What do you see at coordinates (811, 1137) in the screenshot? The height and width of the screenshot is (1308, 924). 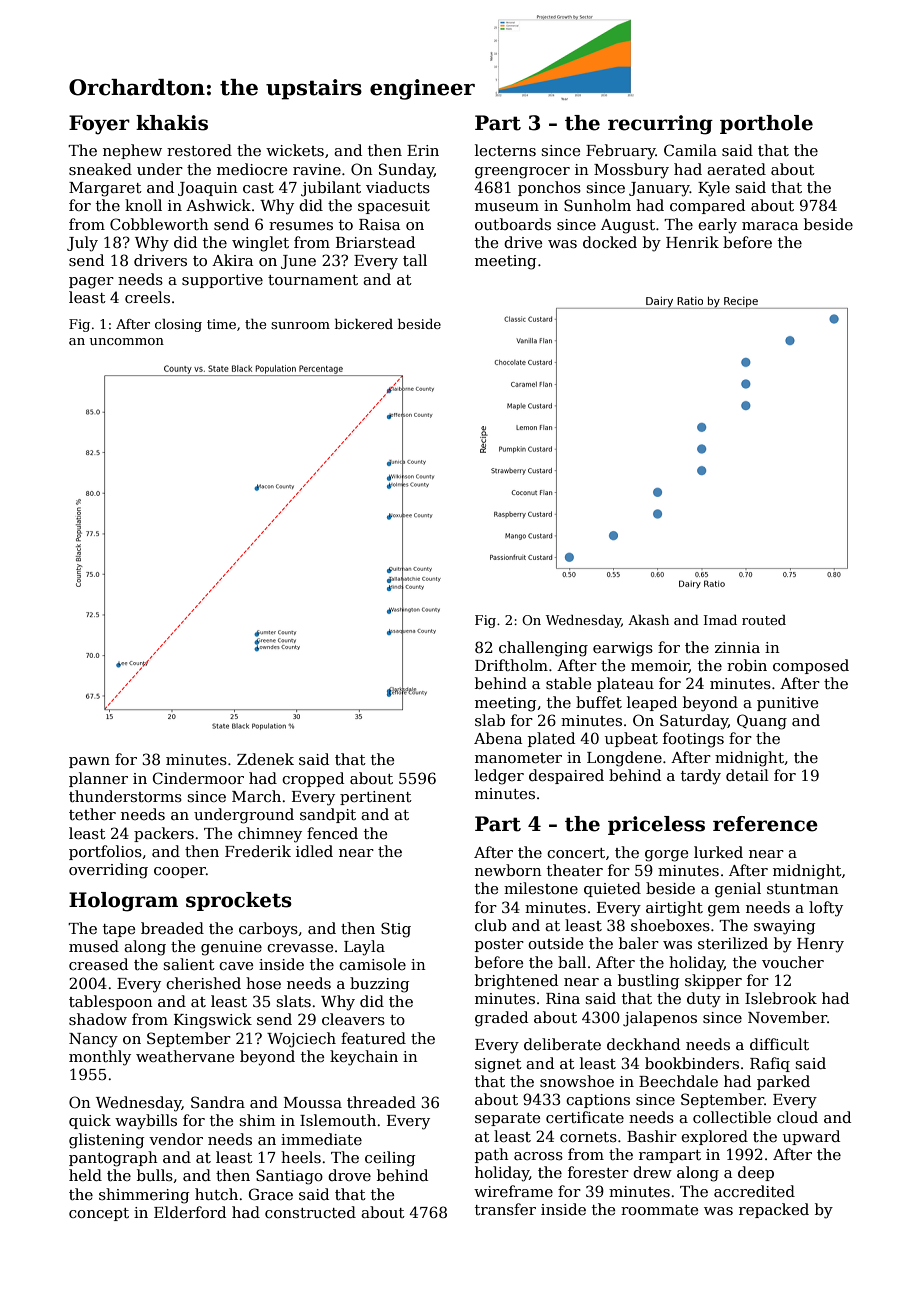 I see `upward` at bounding box center [811, 1137].
